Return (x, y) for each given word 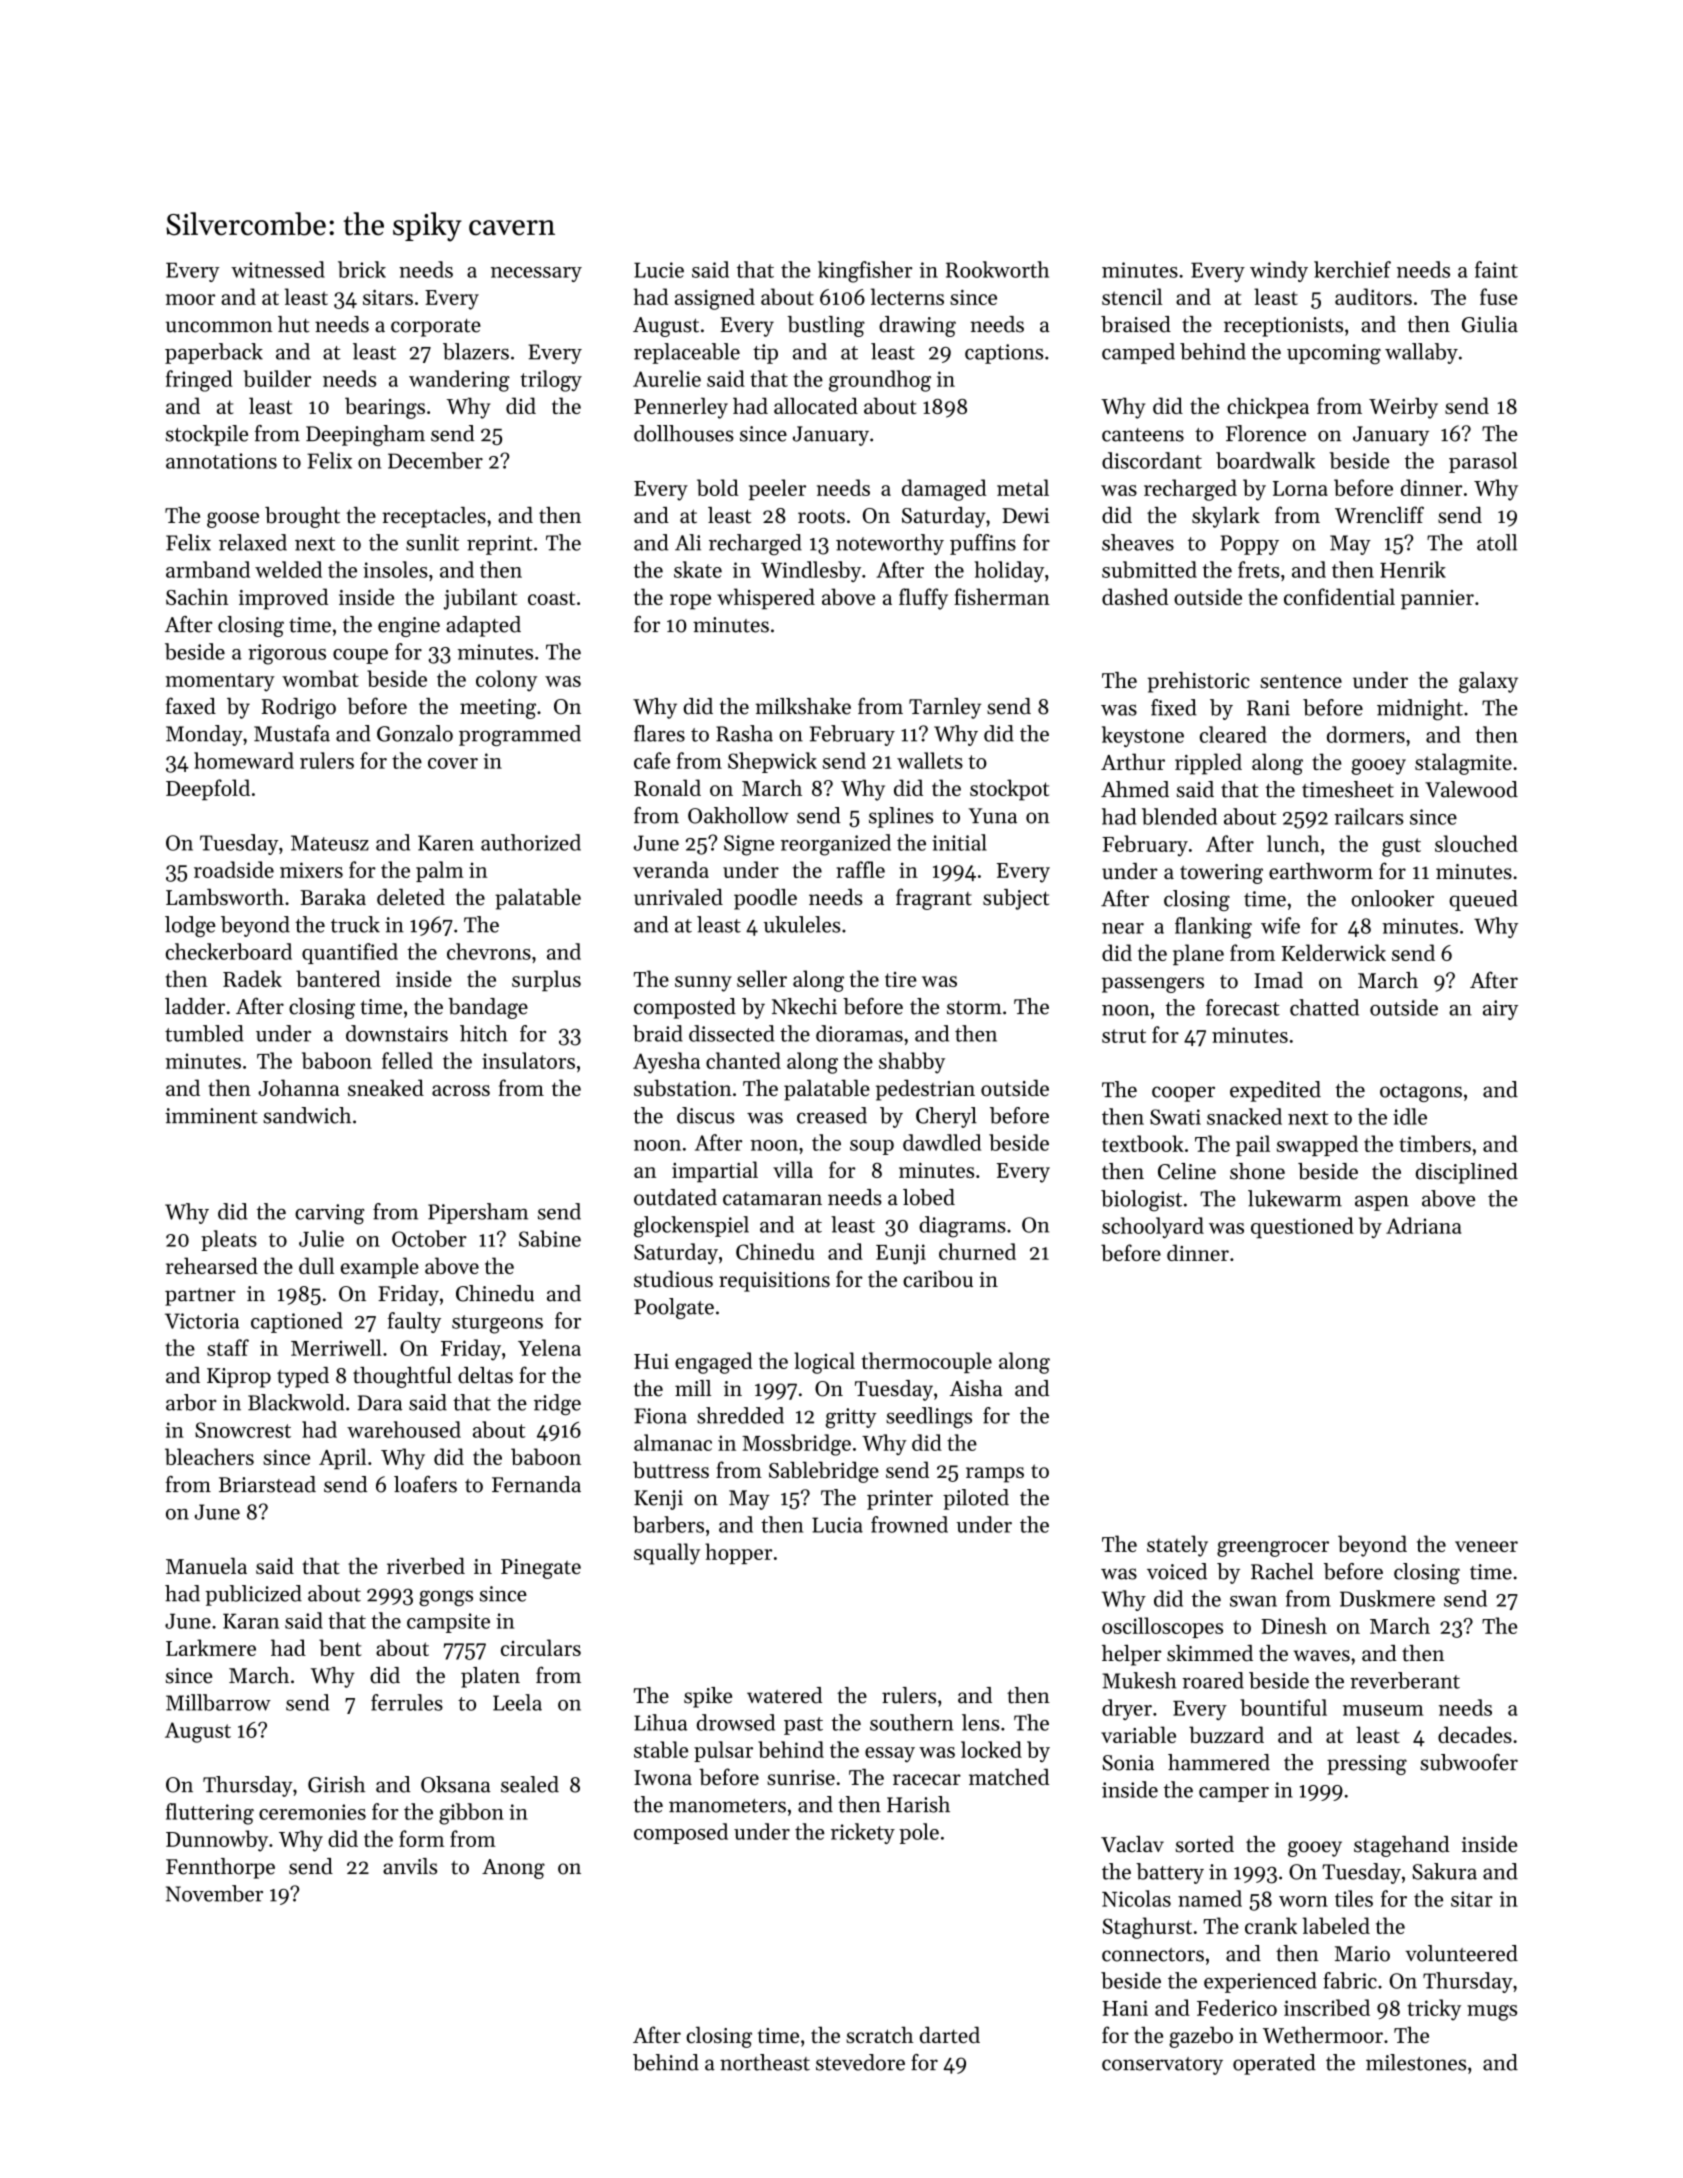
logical (824, 1363)
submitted (1149, 569)
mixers (311, 870)
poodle (765, 899)
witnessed (278, 269)
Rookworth (997, 269)
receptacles (434, 517)
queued (1483, 900)
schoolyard (1153, 1228)
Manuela (206, 1565)
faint (1496, 269)
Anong (513, 1869)
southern (911, 1722)
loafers (425, 1484)
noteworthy (890, 544)
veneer (1486, 1546)
